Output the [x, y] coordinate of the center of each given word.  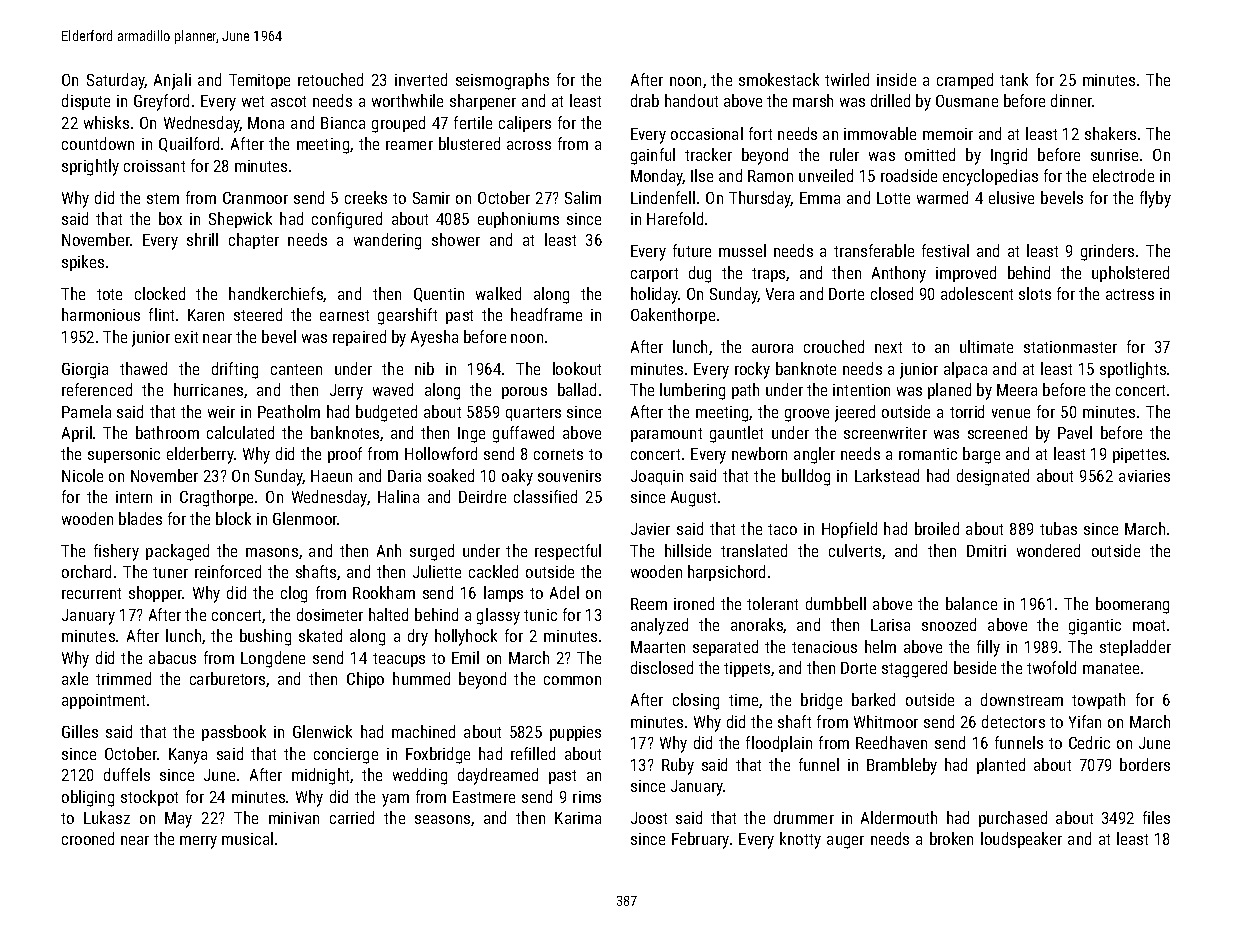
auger [845, 842]
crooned [88, 838]
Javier [650, 529]
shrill [202, 239]
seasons [442, 819]
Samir [431, 198]
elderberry [200, 455]
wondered [1048, 550]
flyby [1155, 199]
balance [971, 603]
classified [545, 496]
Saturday [116, 81]
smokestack [779, 79]
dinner [1072, 100]
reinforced [228, 571]
